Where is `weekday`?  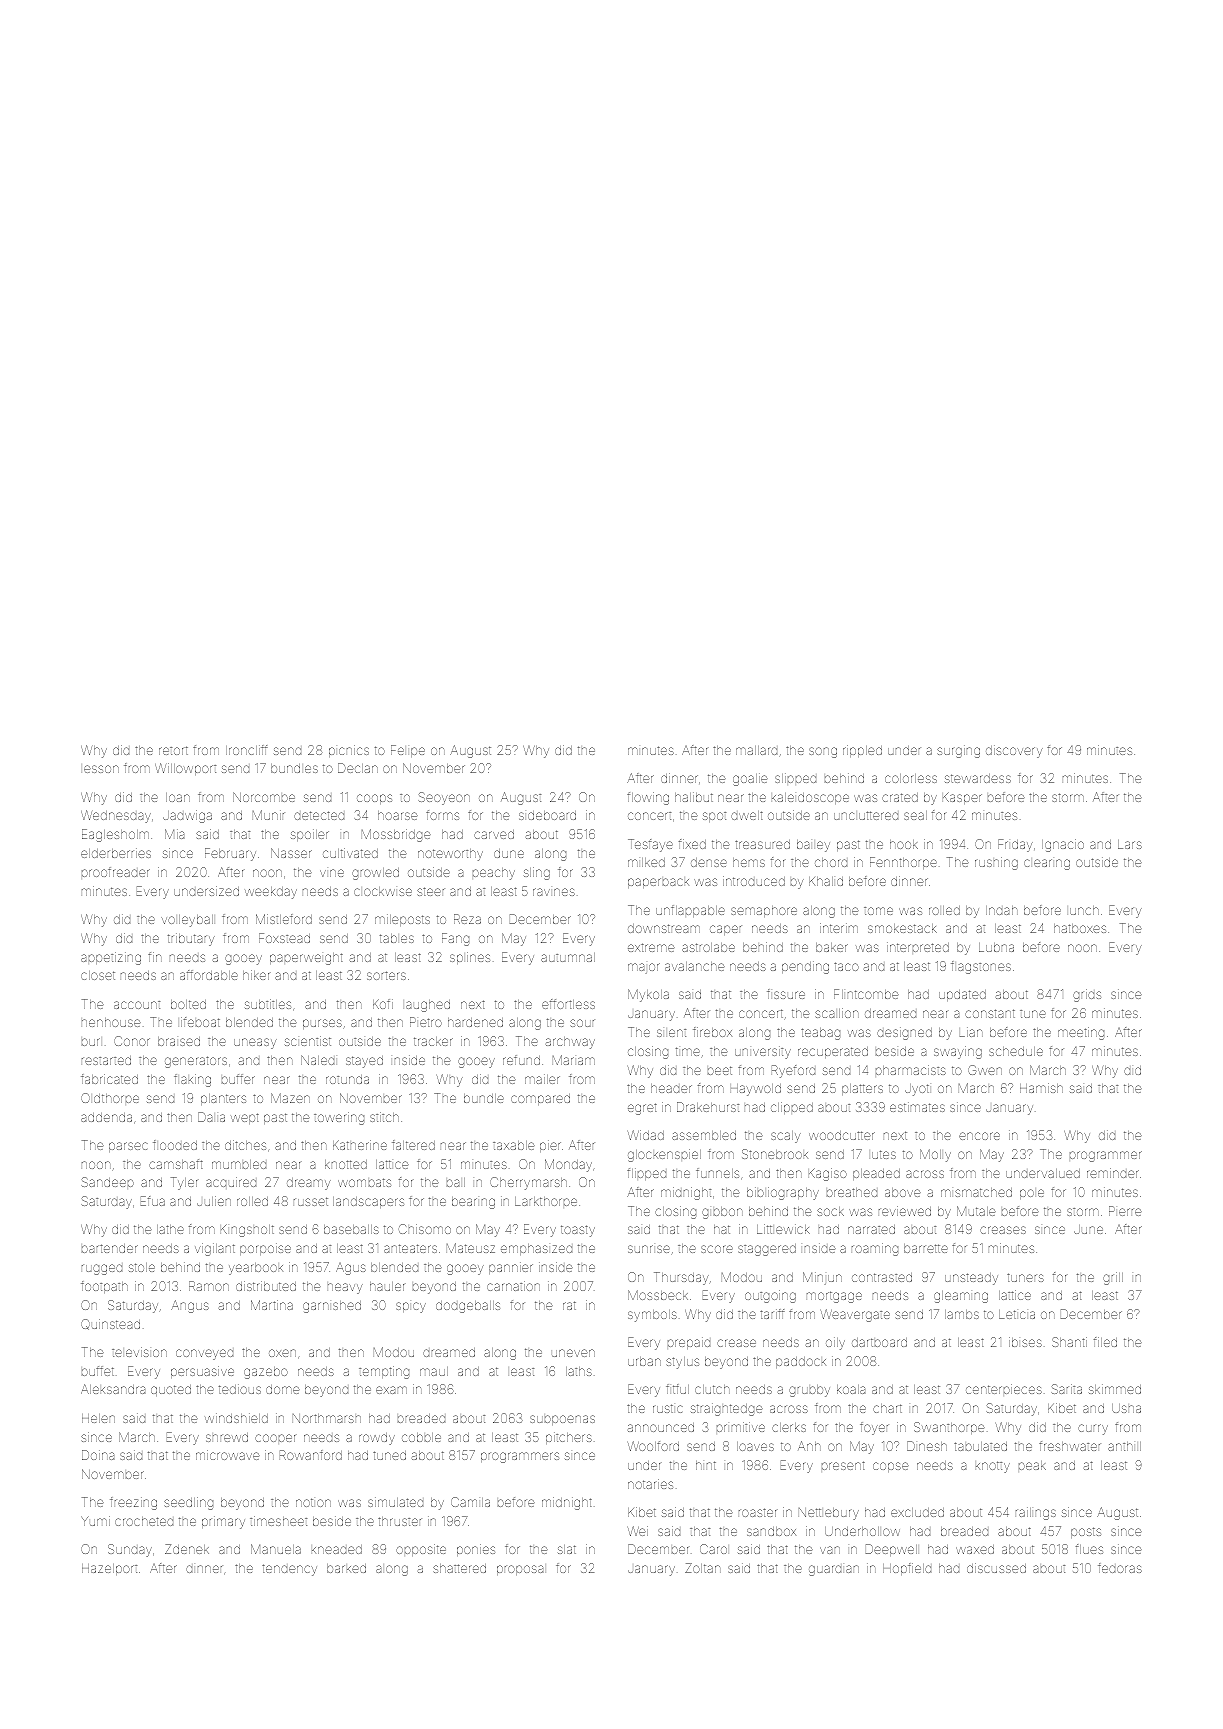 weekday is located at coordinates (271, 893).
